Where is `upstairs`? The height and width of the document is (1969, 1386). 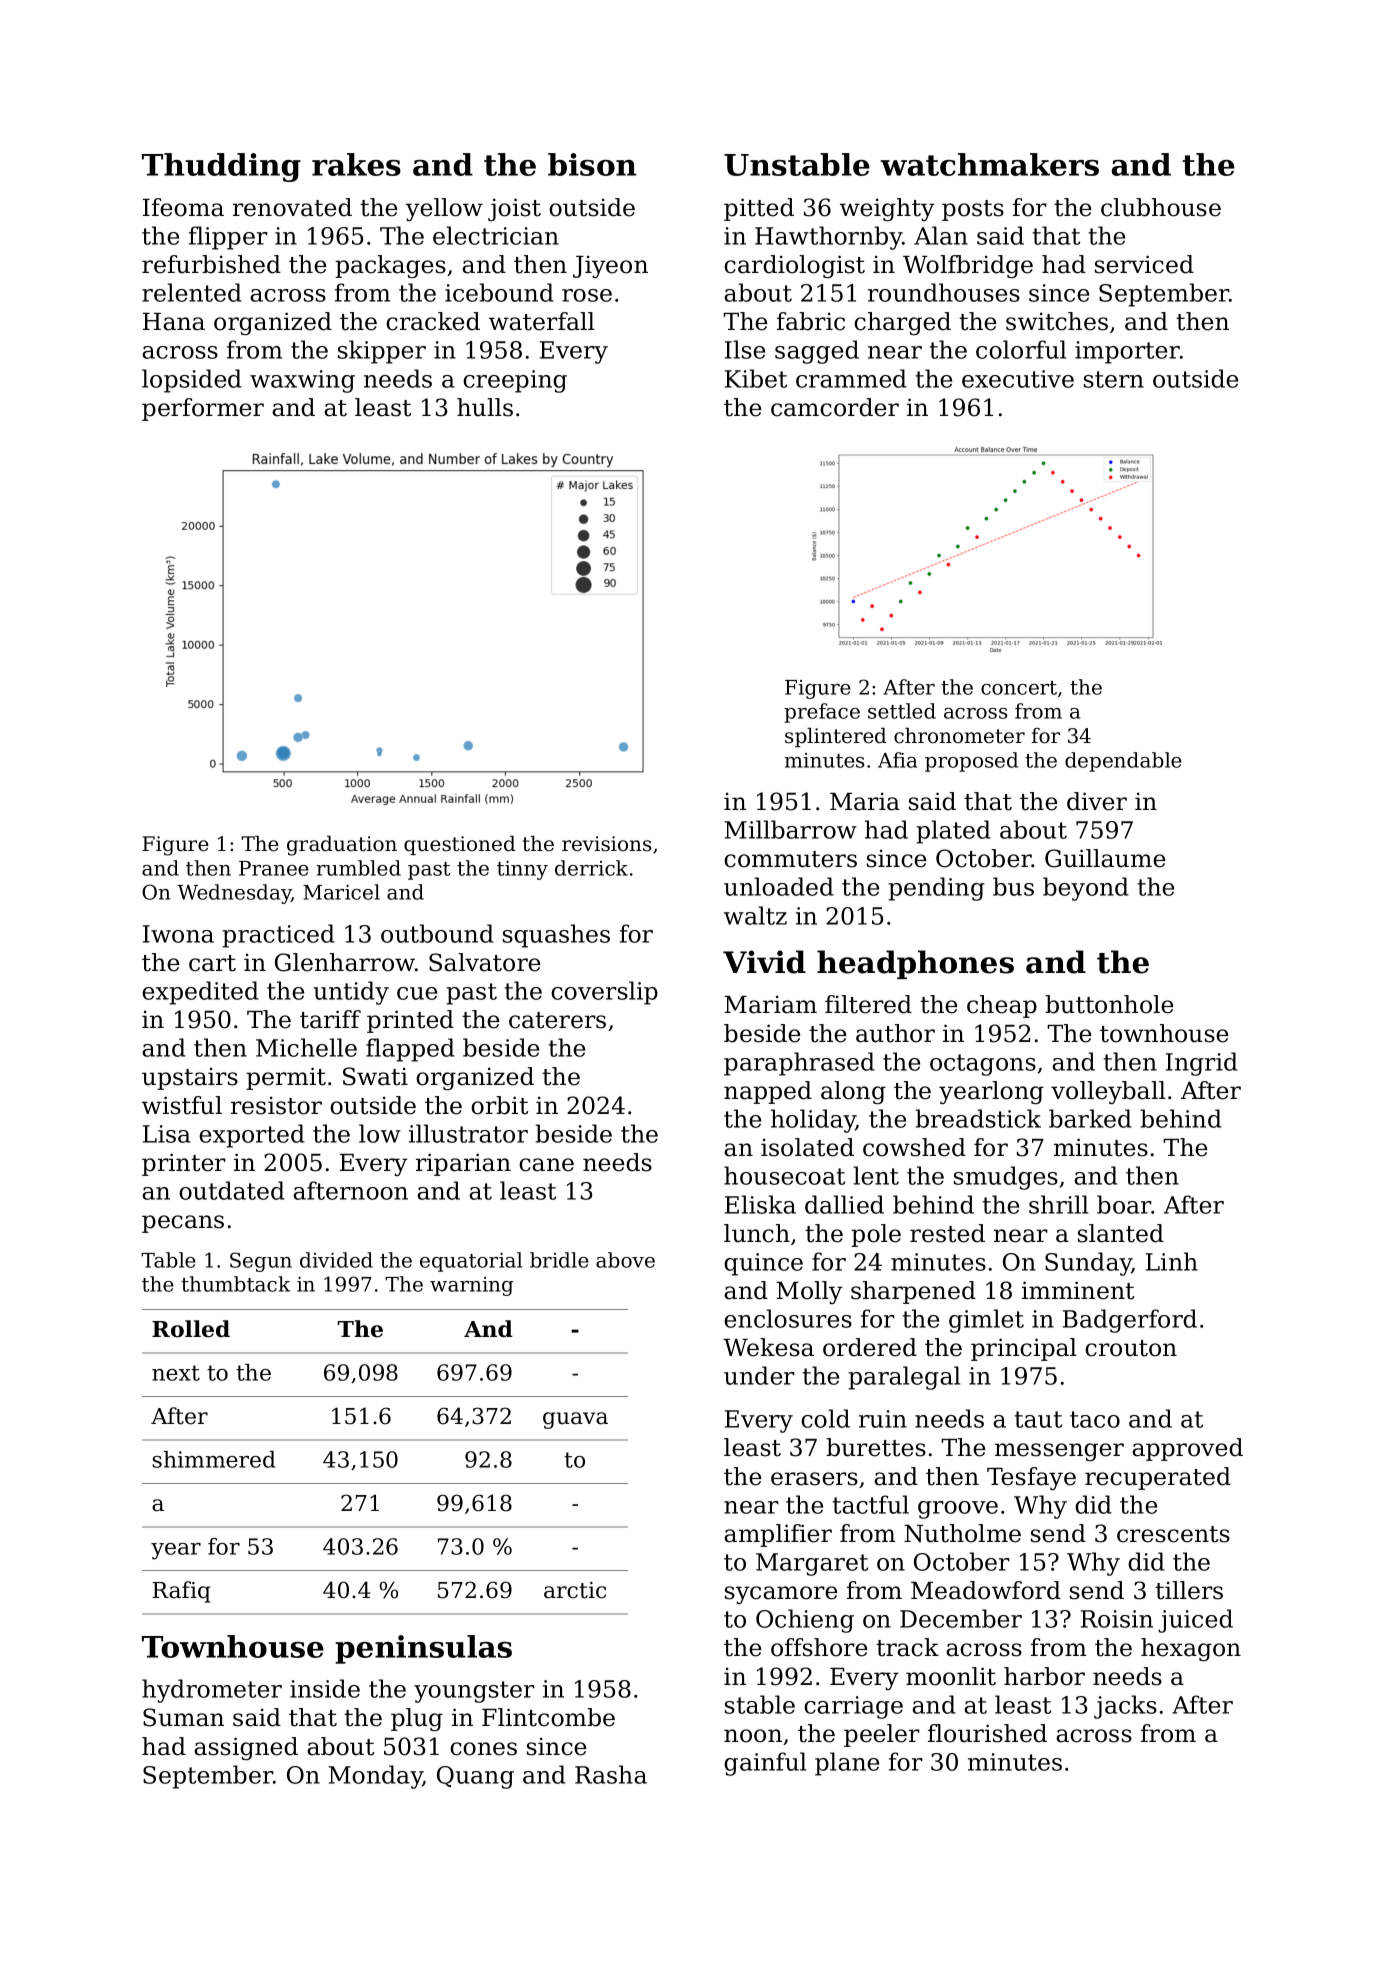 upstairs is located at coordinates (190, 1078).
